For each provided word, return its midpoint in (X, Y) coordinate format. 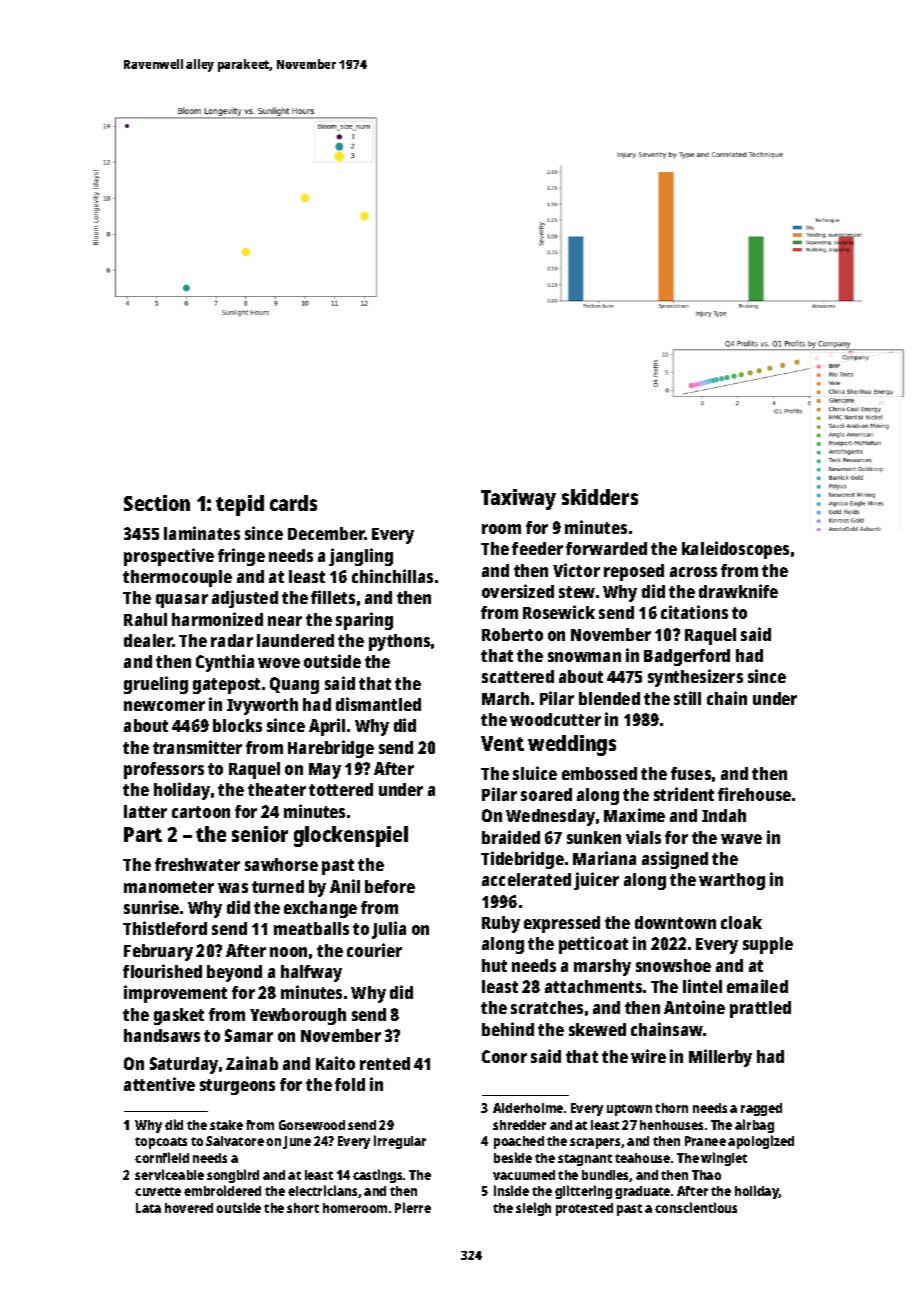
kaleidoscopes (735, 550)
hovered (189, 1208)
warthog (732, 881)
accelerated (526, 879)
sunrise (151, 907)
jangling (361, 557)
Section (157, 503)
